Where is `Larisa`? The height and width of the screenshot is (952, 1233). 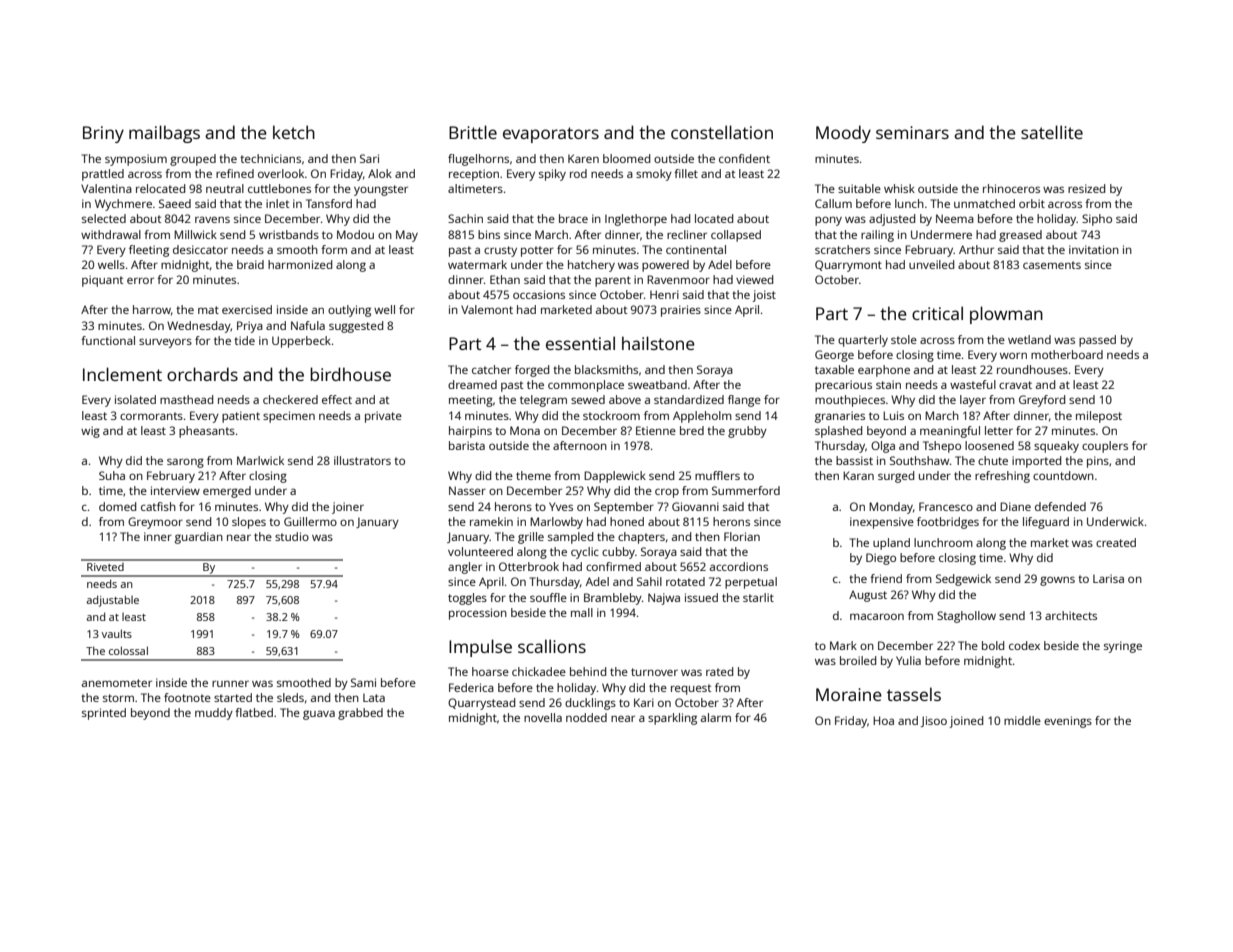
Larisa is located at coordinates (1108, 578).
